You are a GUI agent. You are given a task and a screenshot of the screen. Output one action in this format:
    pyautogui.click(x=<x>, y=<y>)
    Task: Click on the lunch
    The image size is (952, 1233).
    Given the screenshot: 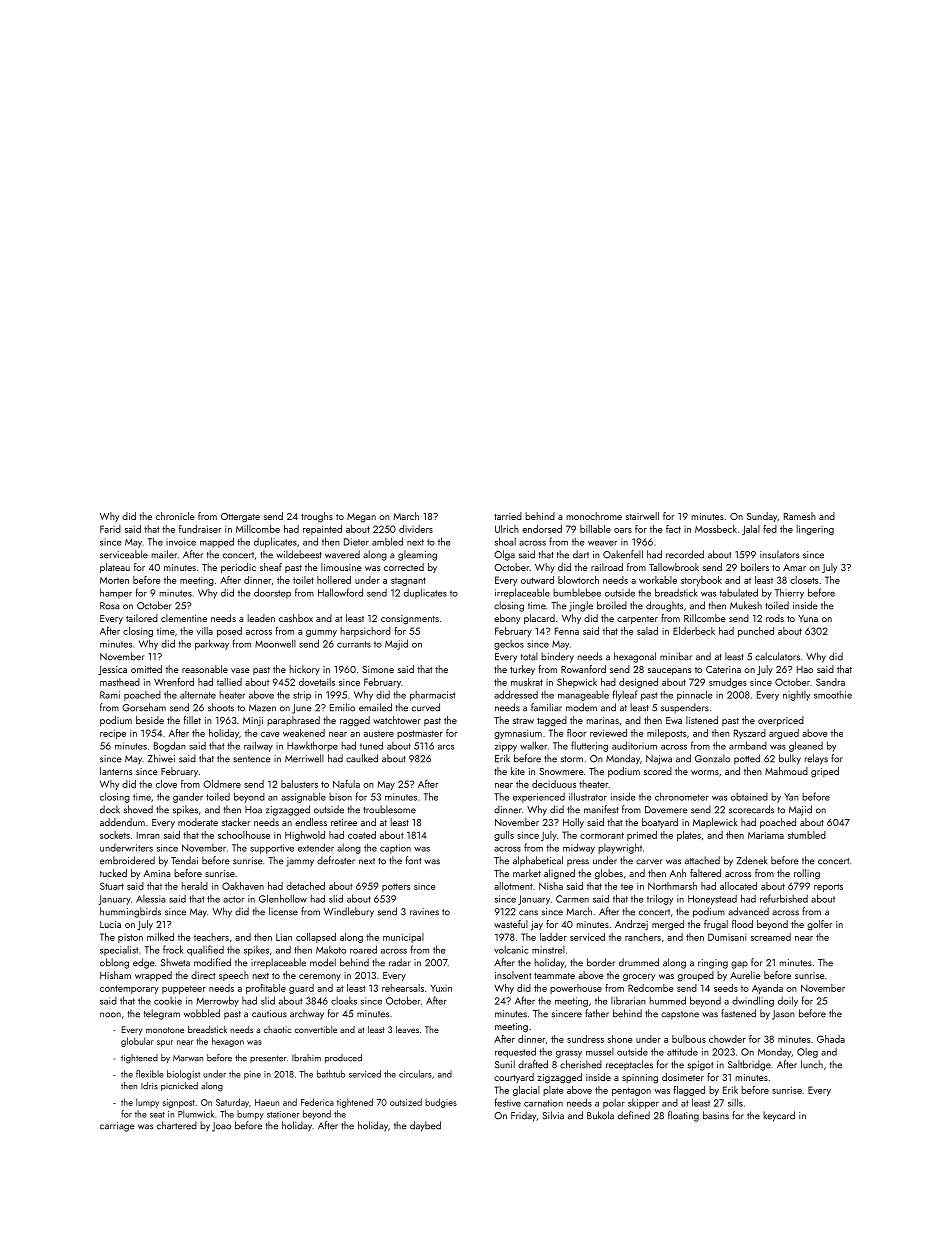 What is the action you would take?
    pyautogui.click(x=812, y=1064)
